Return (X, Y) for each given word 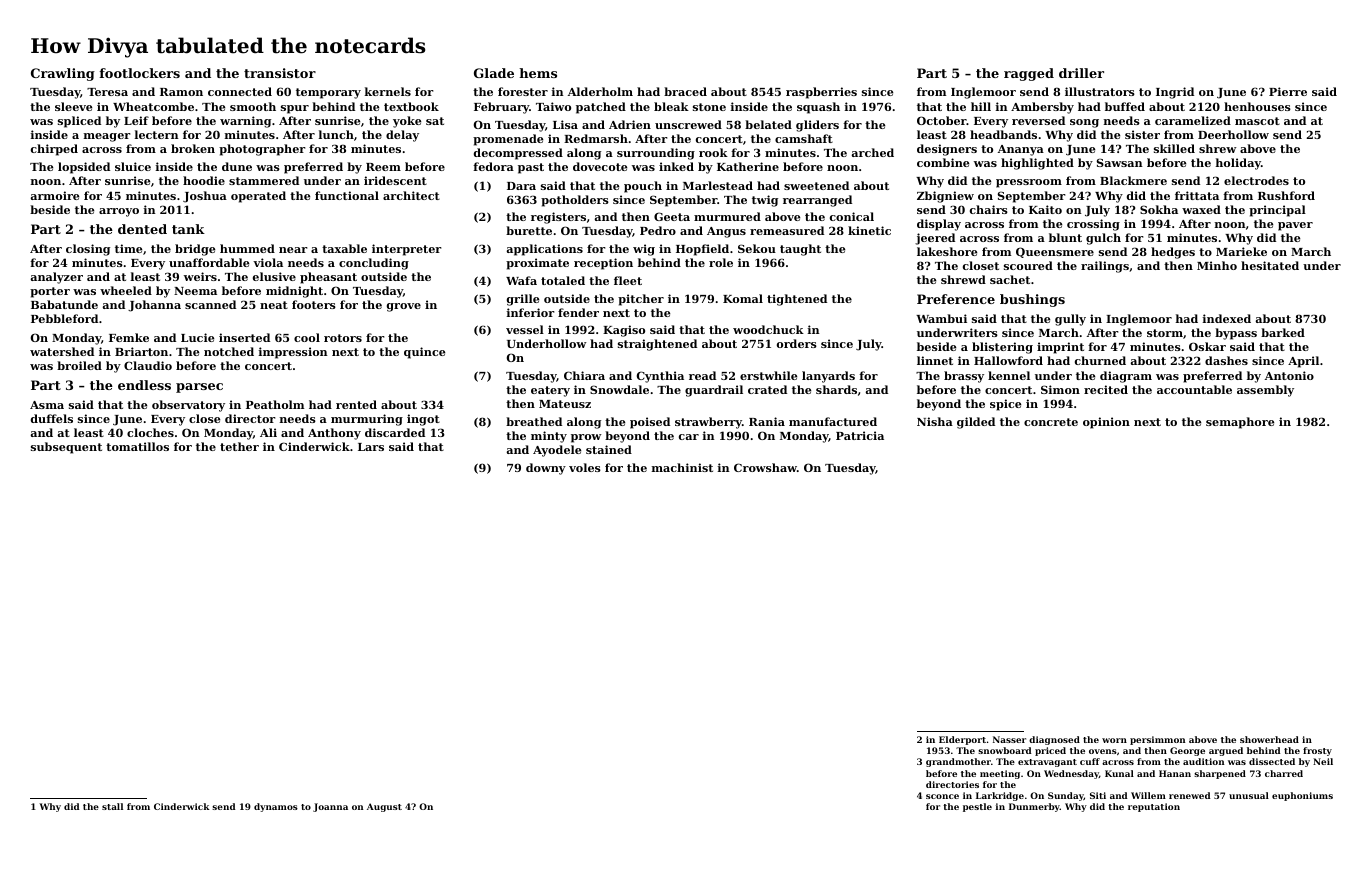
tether (239, 446)
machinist (682, 467)
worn (1114, 740)
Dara (521, 186)
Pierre (1288, 91)
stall (112, 806)
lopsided (84, 168)
